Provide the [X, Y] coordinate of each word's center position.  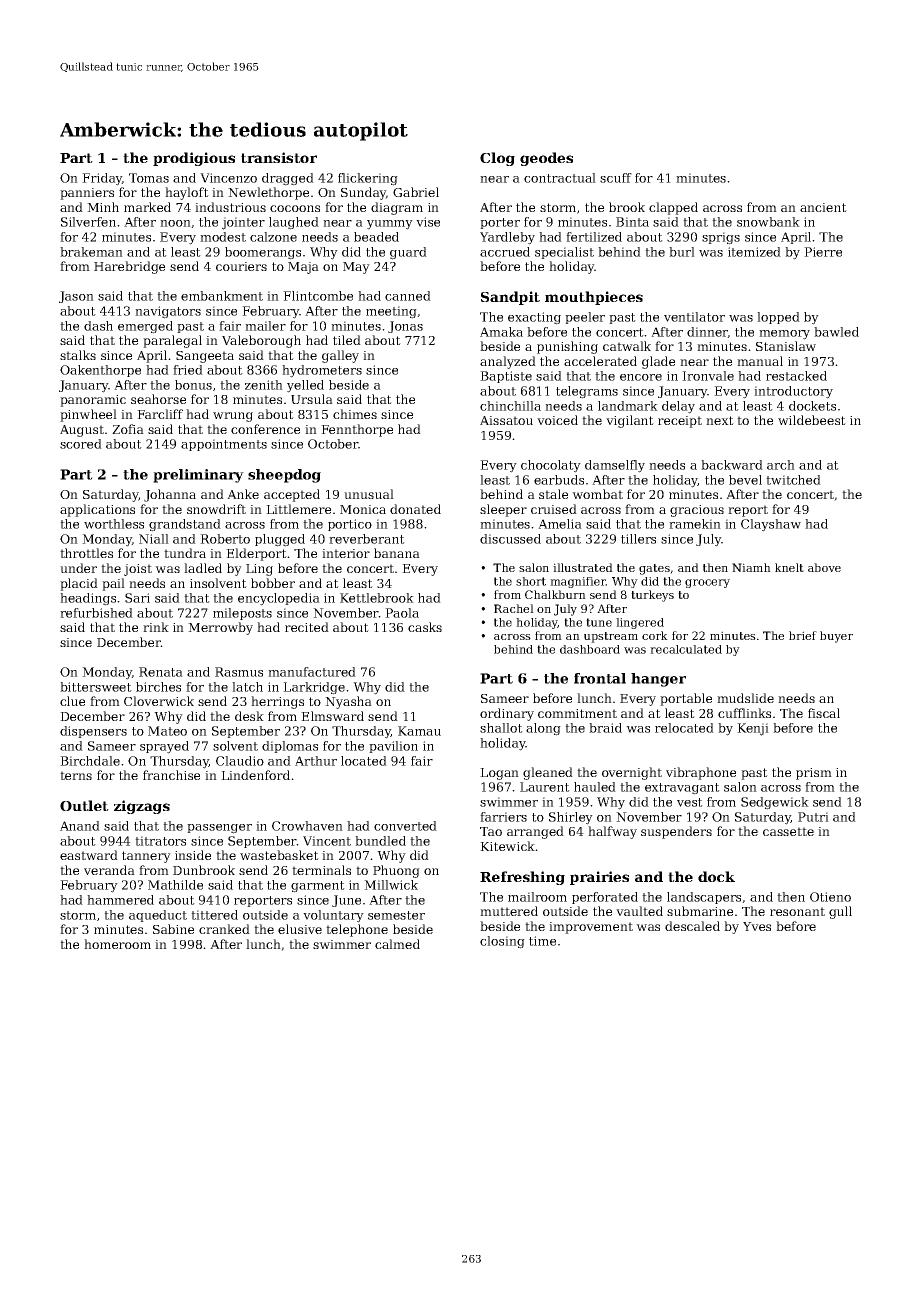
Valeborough [261, 341]
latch [247, 687]
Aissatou [506, 420]
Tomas [149, 178]
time [542, 941]
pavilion [393, 747]
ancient [823, 207]
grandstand [185, 525]
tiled [347, 340]
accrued [505, 252]
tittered [214, 915]
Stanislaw [786, 346]
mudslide [745, 698]
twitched [793, 480]
